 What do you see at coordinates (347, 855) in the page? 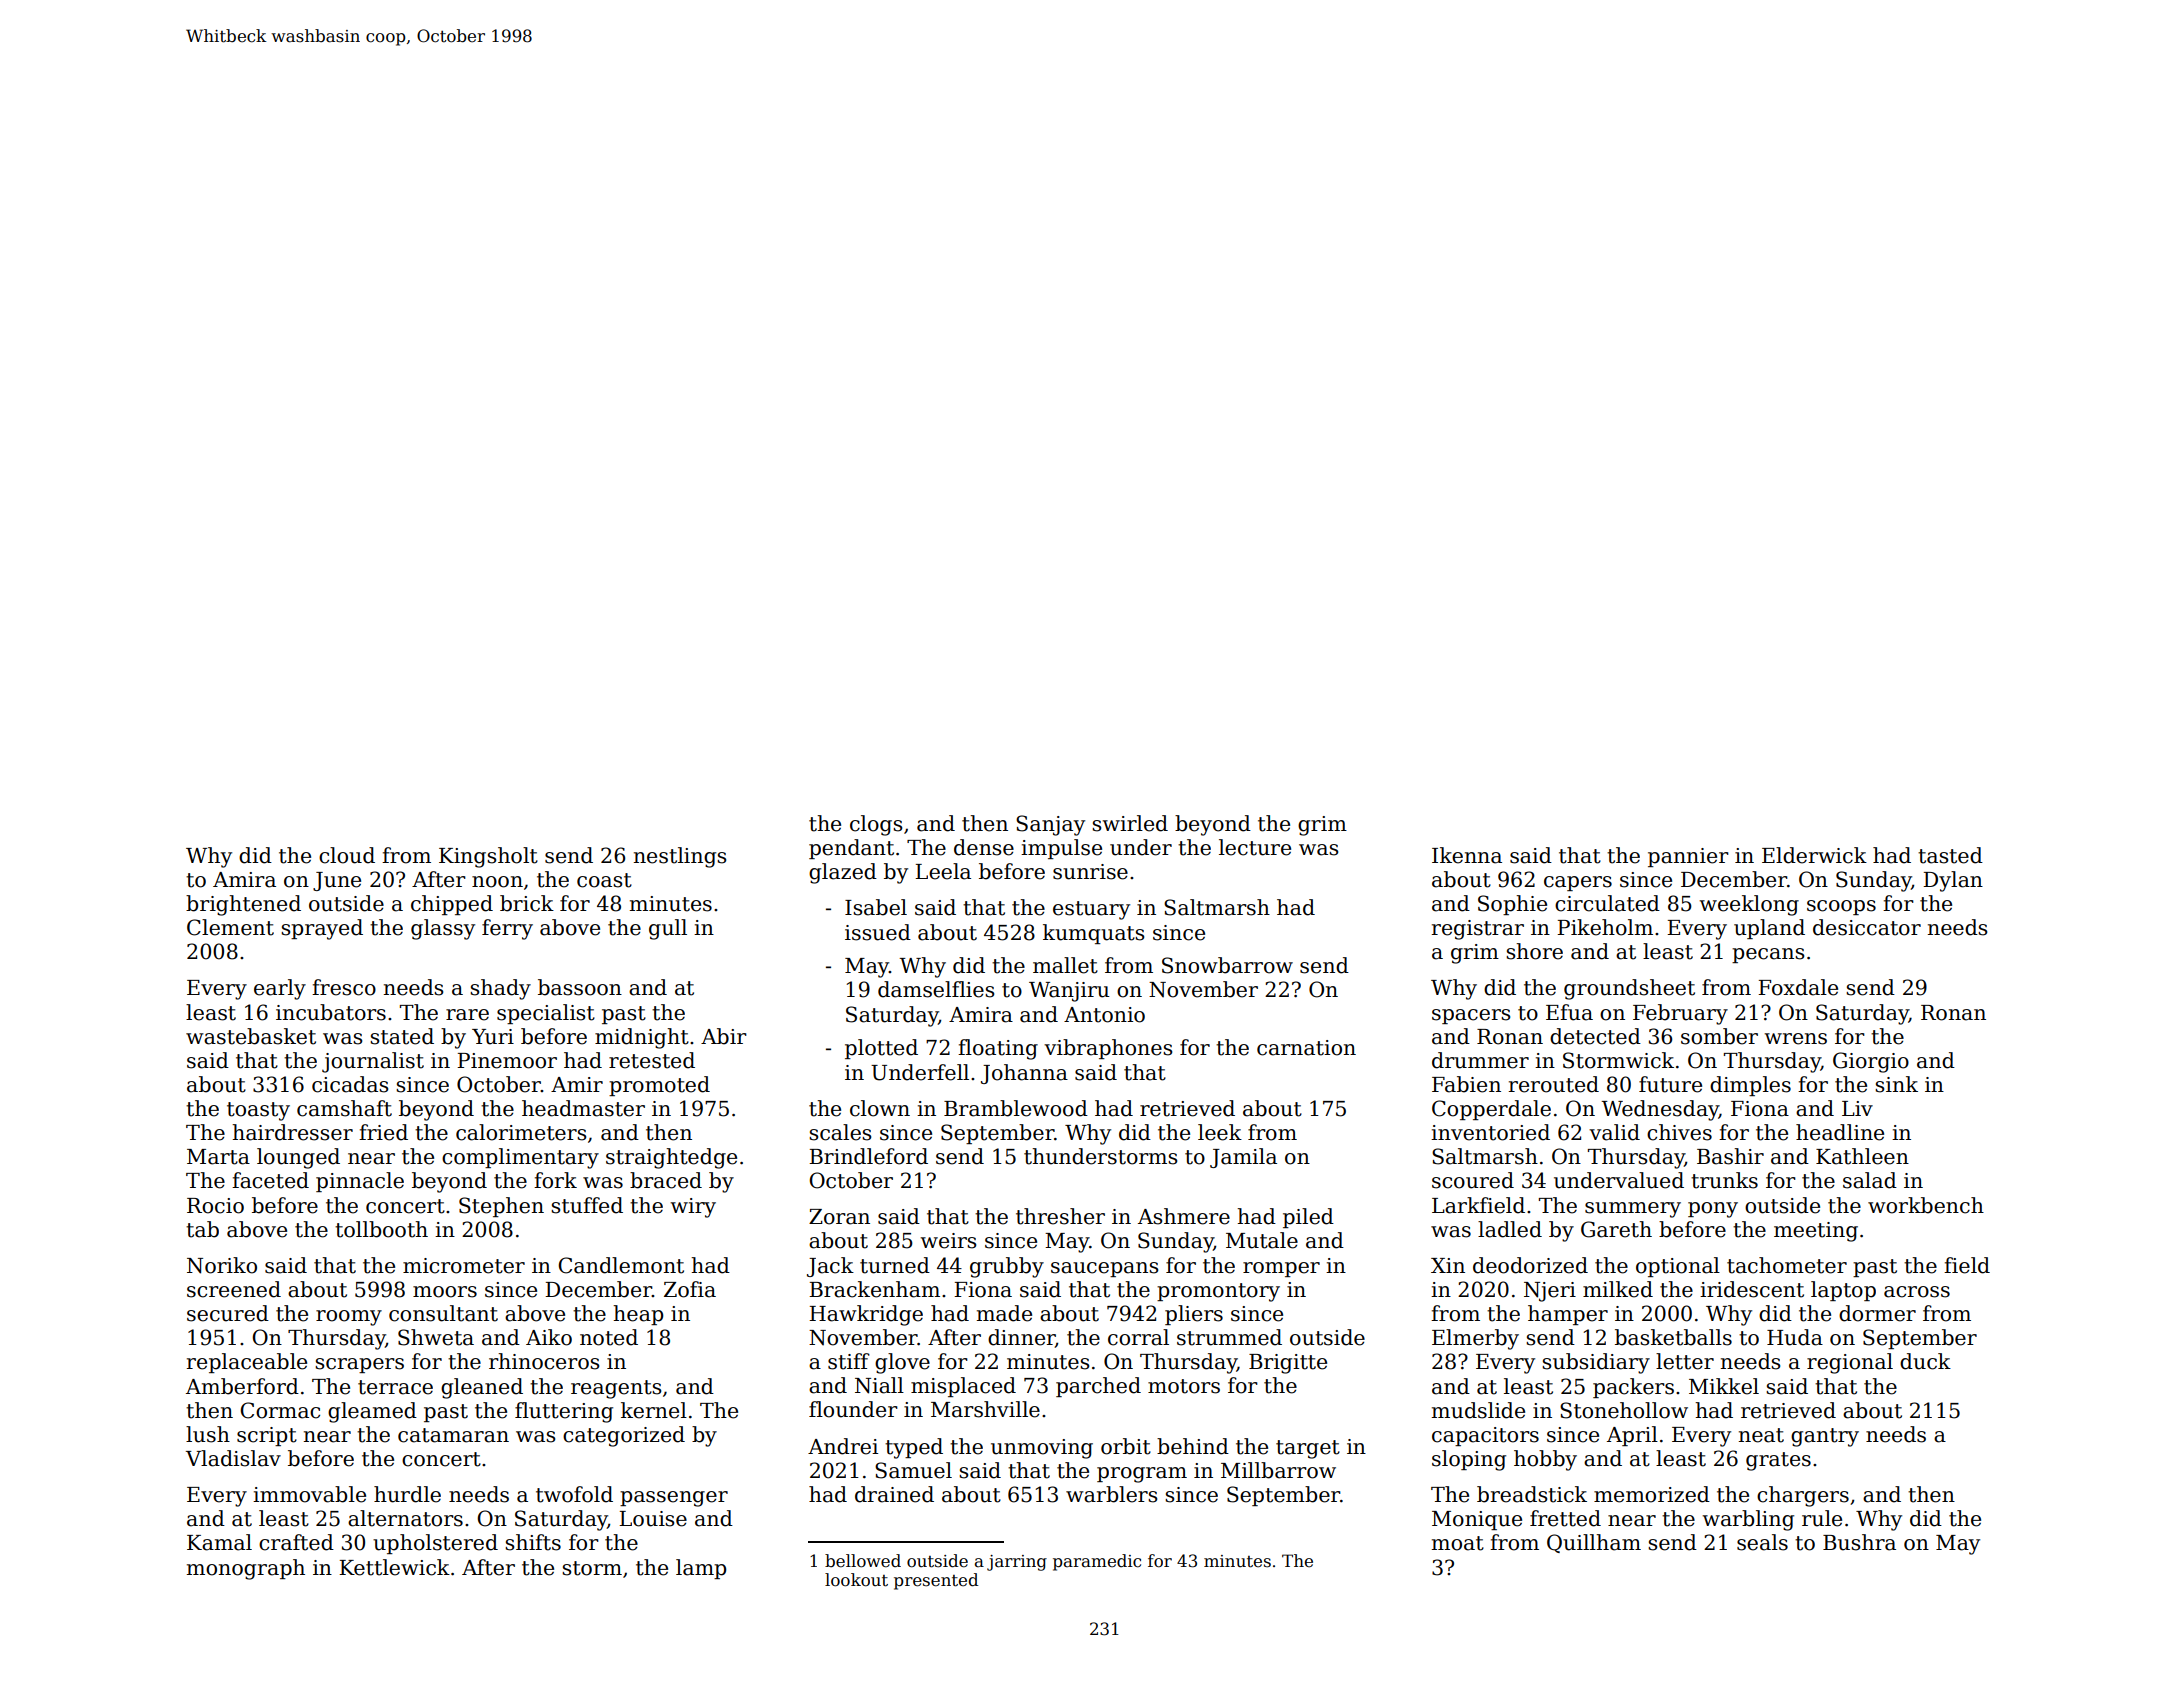
I see `cloud` at bounding box center [347, 855].
